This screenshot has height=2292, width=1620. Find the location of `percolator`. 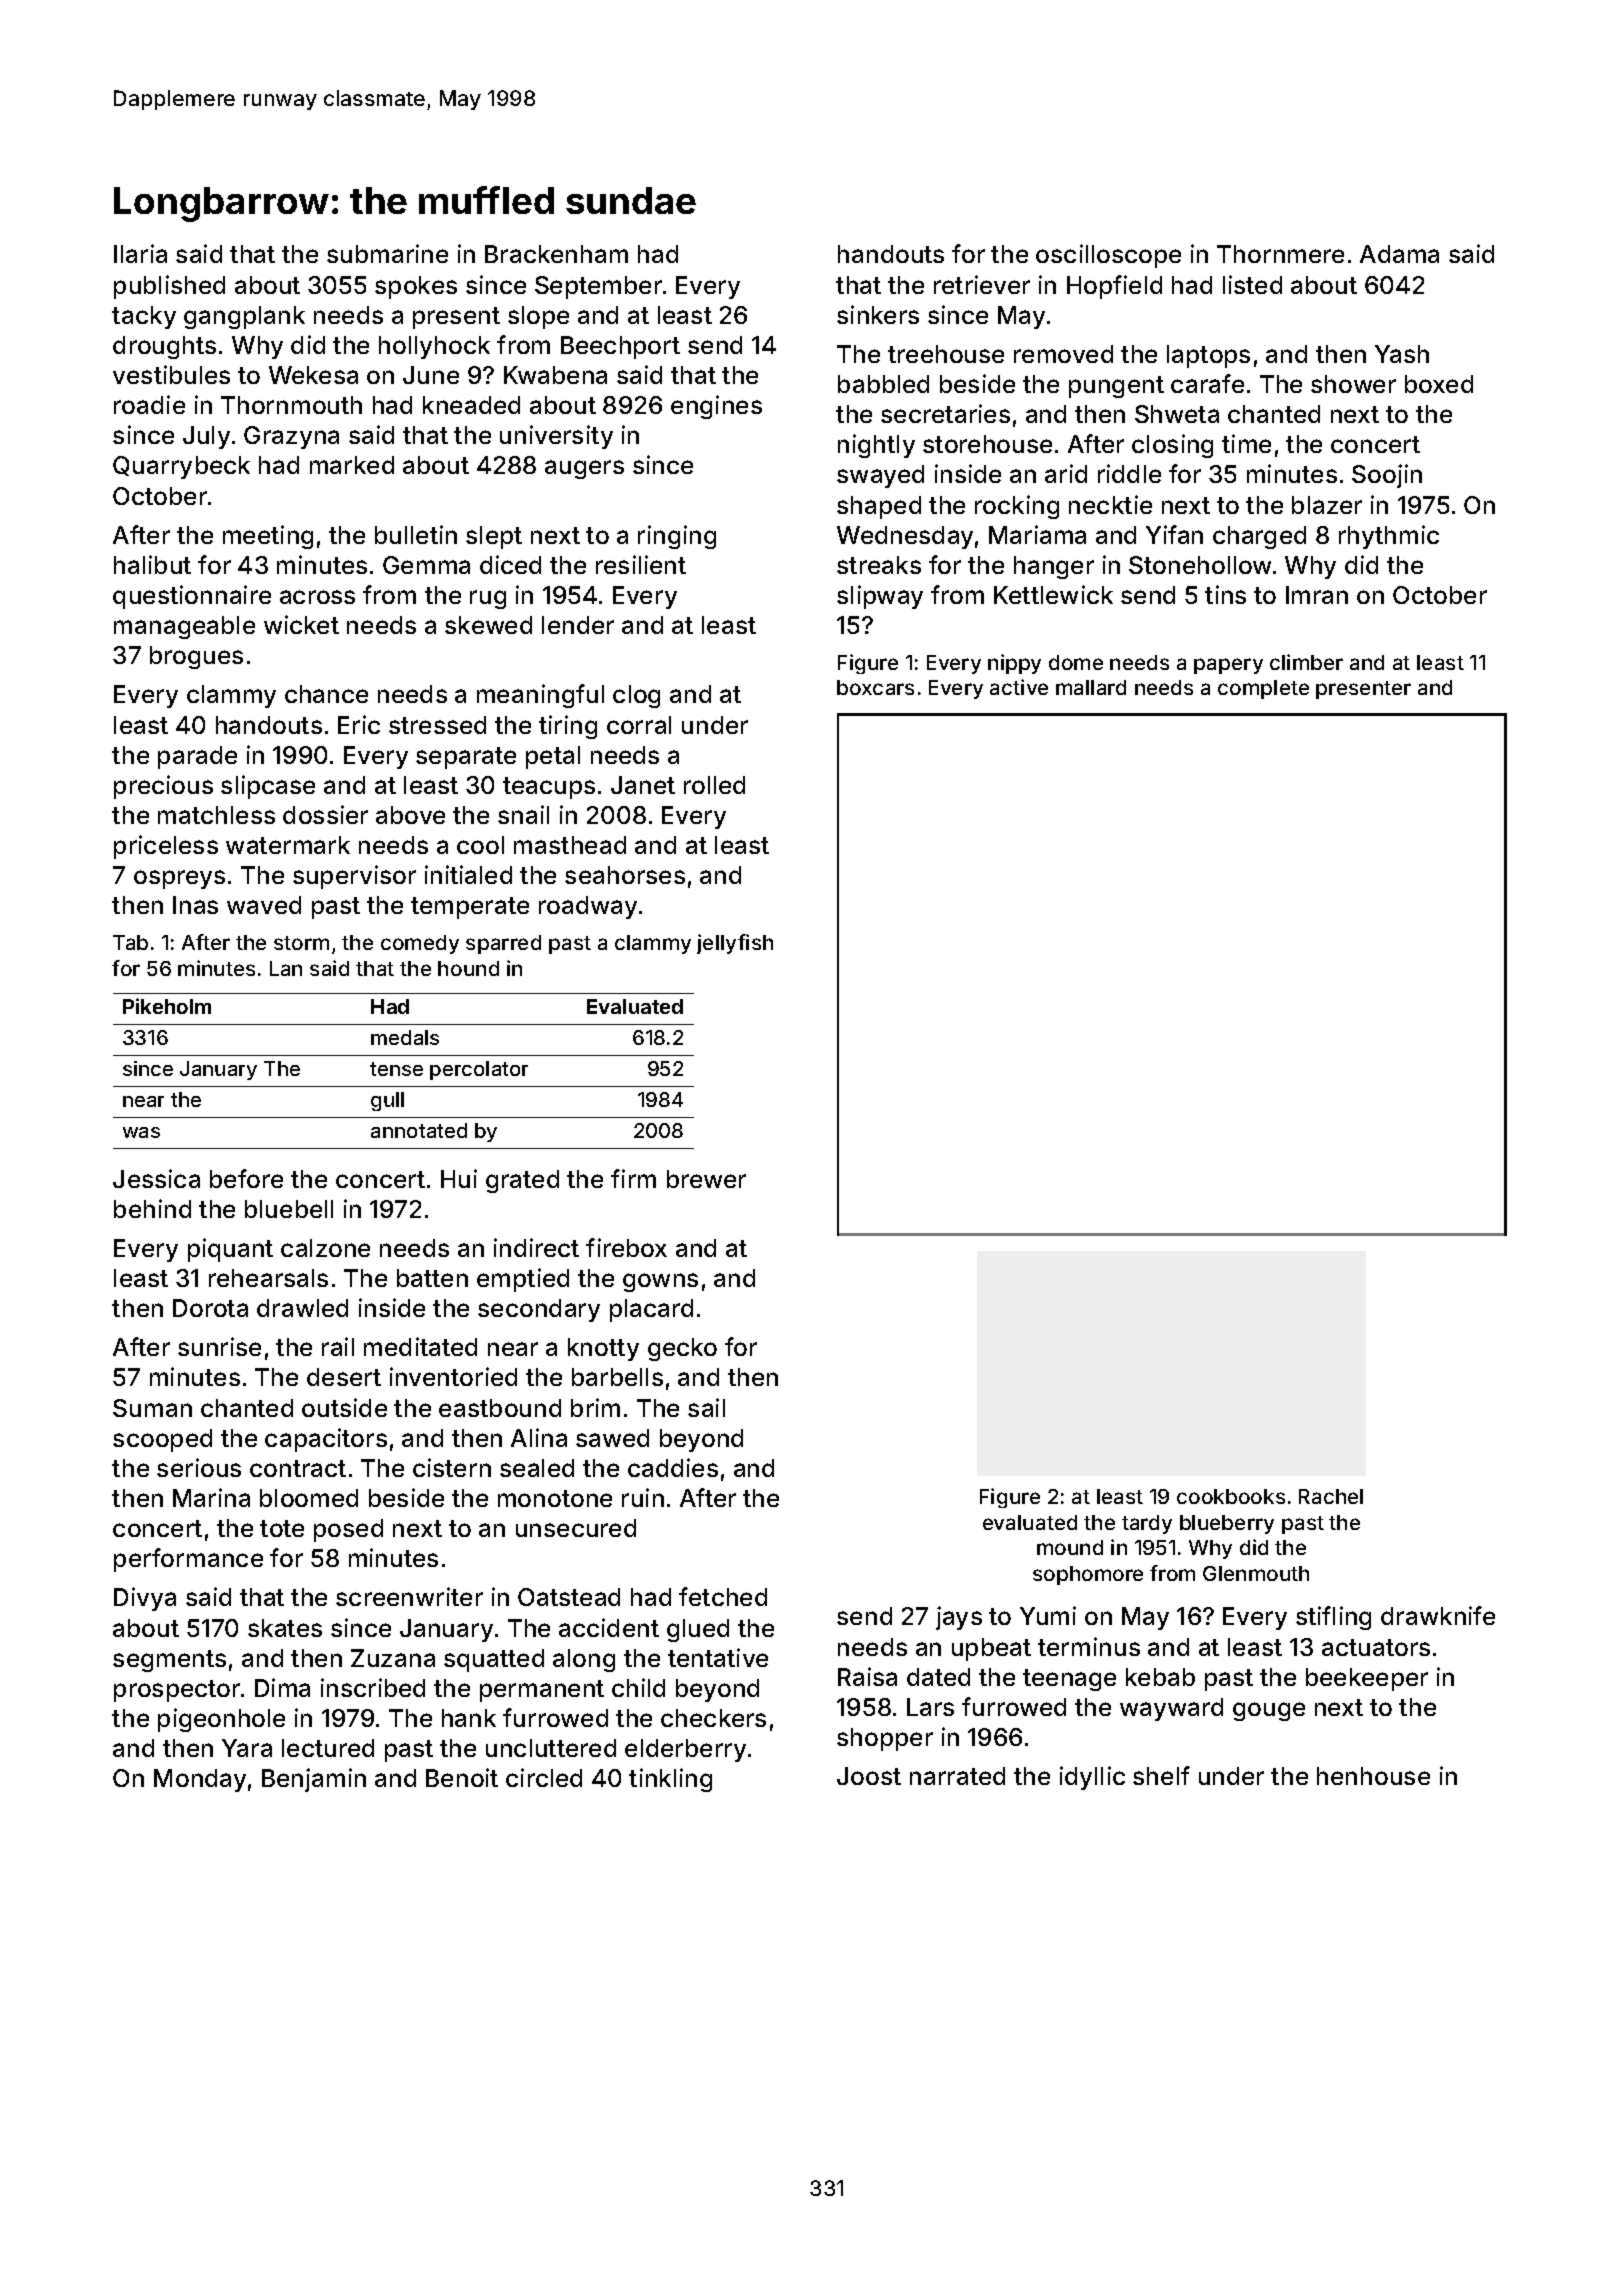

percolator is located at coordinates (479, 1070).
